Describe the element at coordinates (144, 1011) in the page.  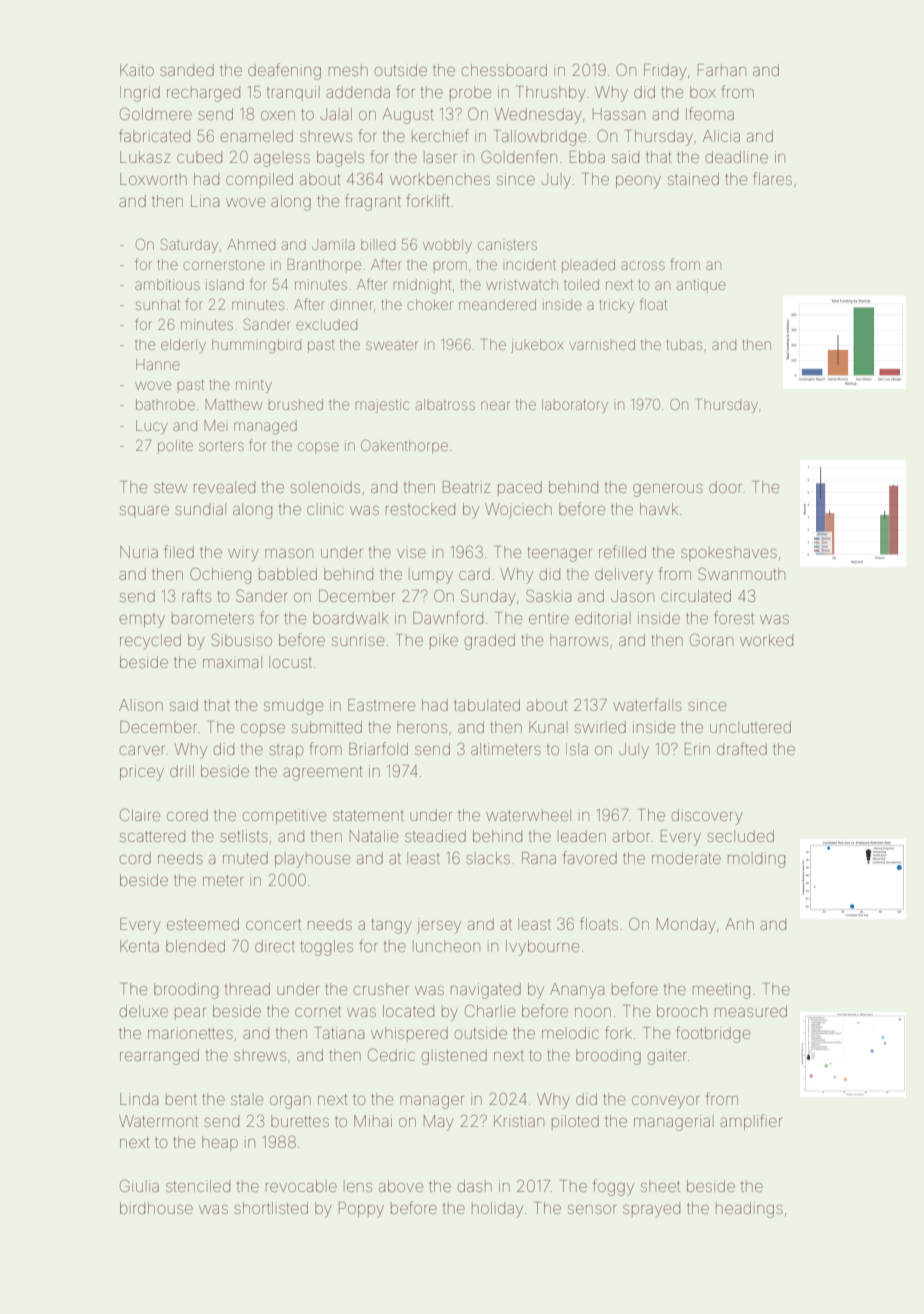
I see `deluxe` at that location.
